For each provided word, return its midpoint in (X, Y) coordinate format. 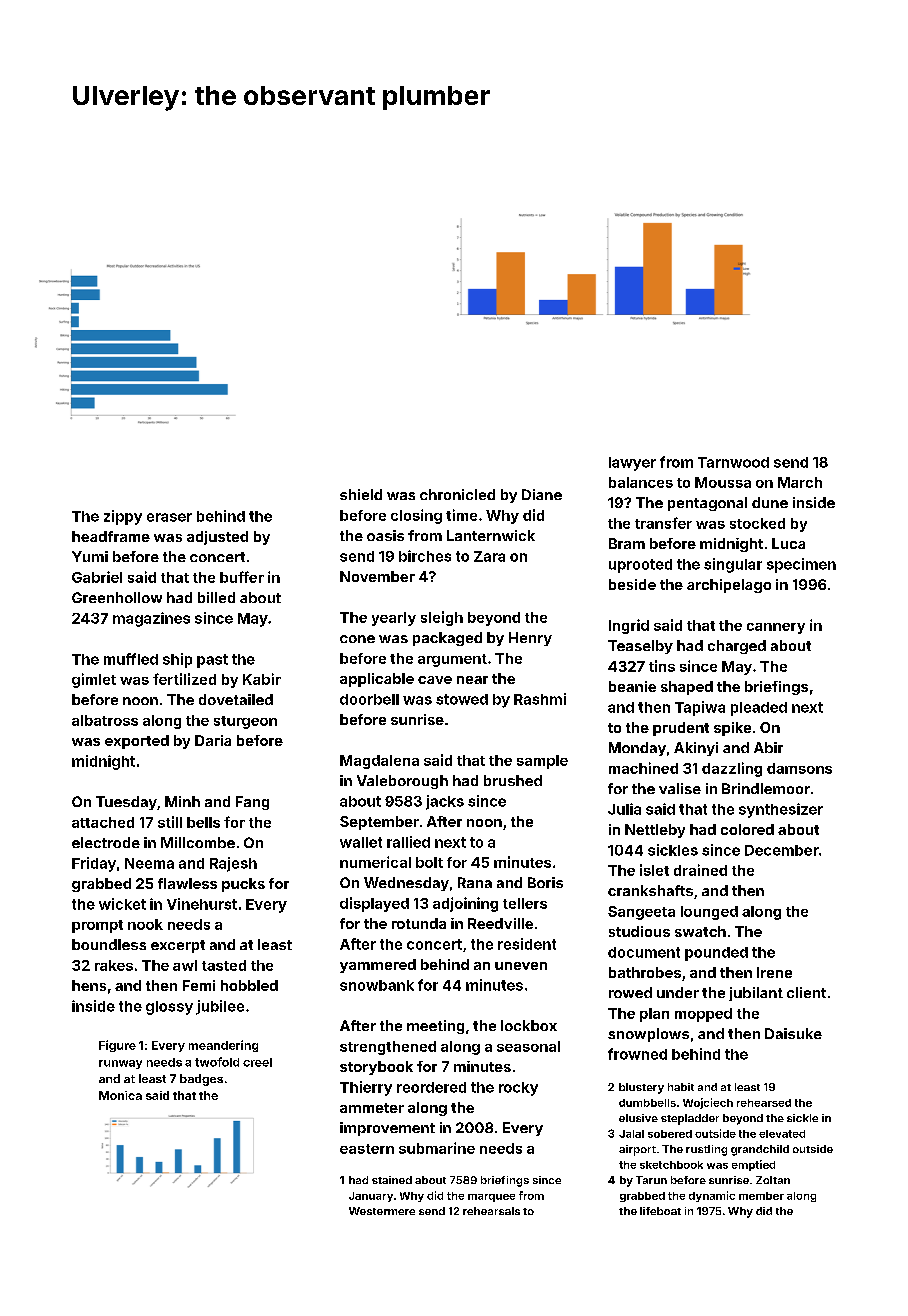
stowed (462, 699)
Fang (252, 803)
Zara (489, 556)
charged (737, 647)
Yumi (90, 556)
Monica (120, 1095)
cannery (776, 628)
